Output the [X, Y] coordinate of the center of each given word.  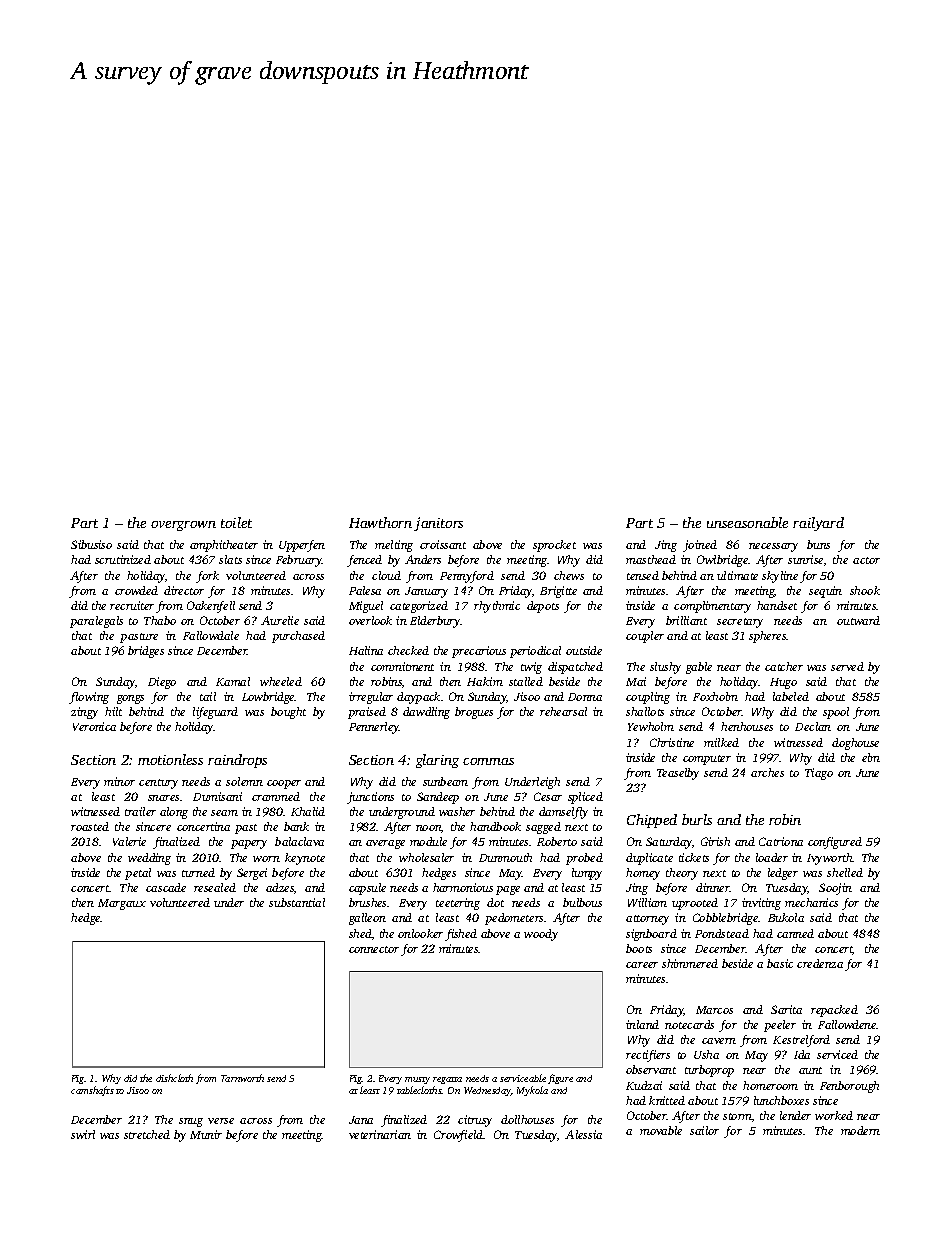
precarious [479, 652]
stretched [147, 1134]
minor [119, 781]
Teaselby [678, 774]
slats [230, 559]
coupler [645, 637]
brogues [474, 713]
